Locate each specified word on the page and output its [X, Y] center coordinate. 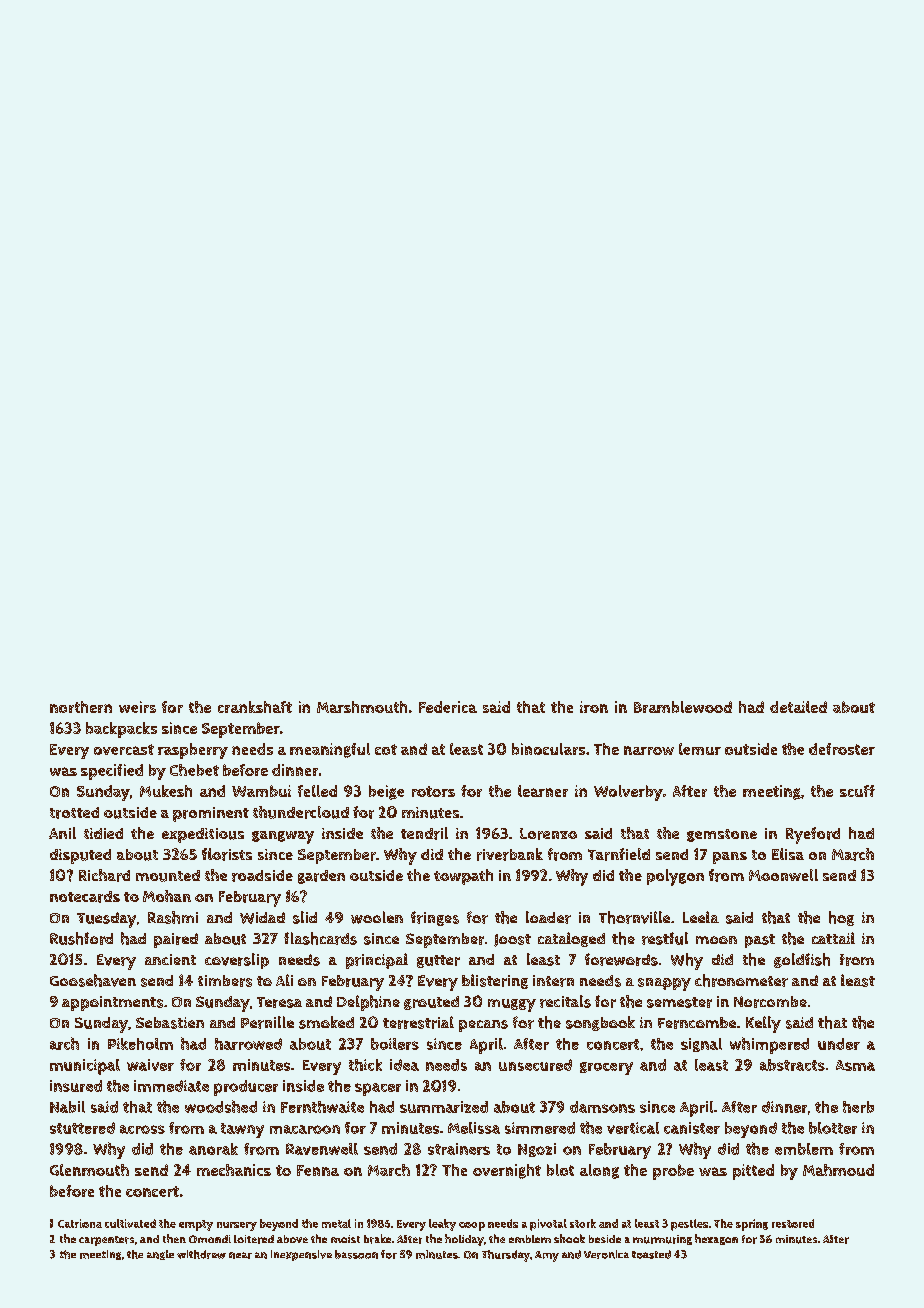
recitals [565, 1001]
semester [679, 1002]
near [240, 1255]
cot [386, 749]
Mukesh [166, 791]
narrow [649, 750]
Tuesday [106, 920]
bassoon [356, 1254]
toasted [651, 1254]
